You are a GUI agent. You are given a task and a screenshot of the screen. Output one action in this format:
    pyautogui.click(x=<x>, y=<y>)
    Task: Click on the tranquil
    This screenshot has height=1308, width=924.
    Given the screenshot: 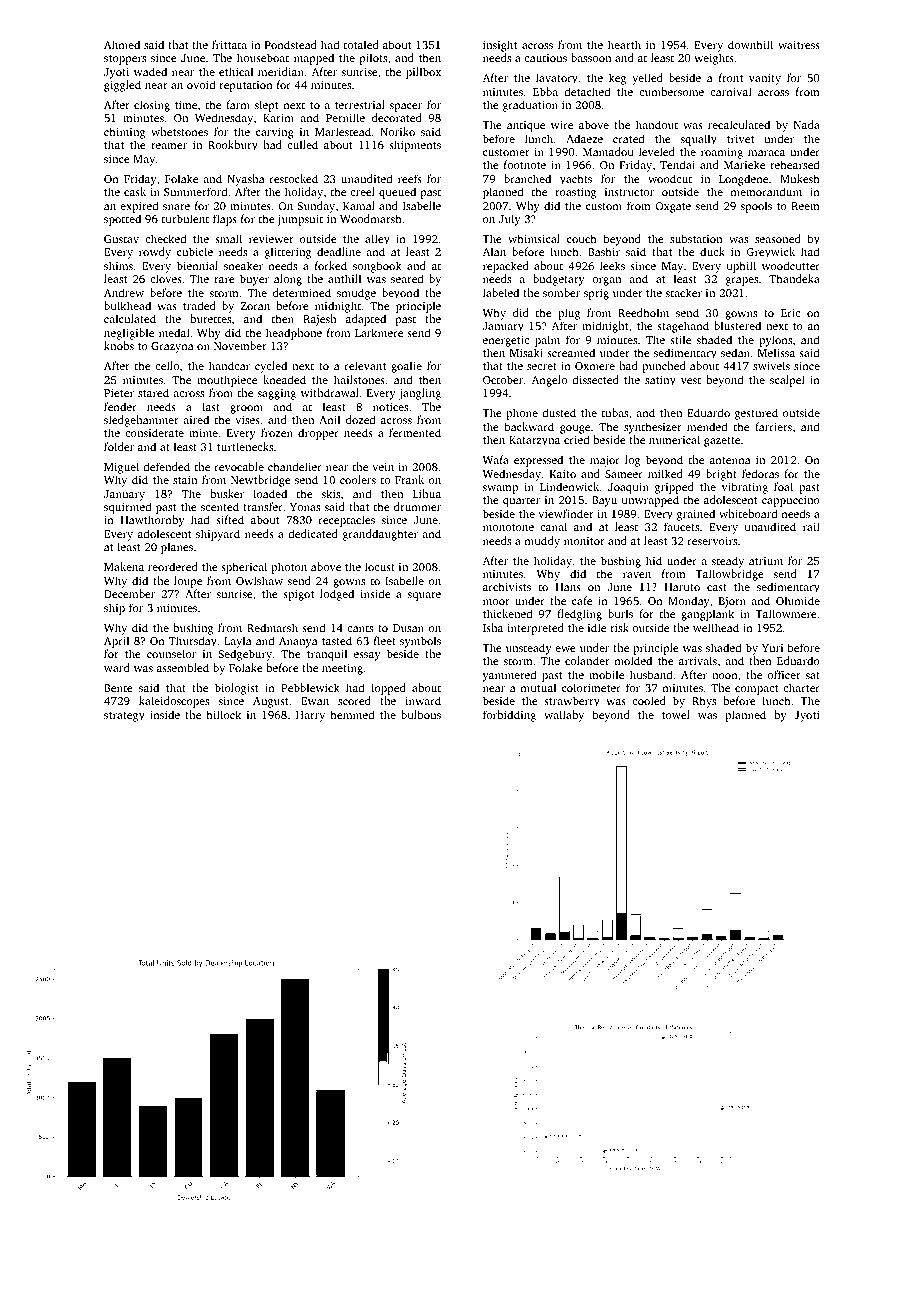 What is the action you would take?
    pyautogui.click(x=327, y=655)
